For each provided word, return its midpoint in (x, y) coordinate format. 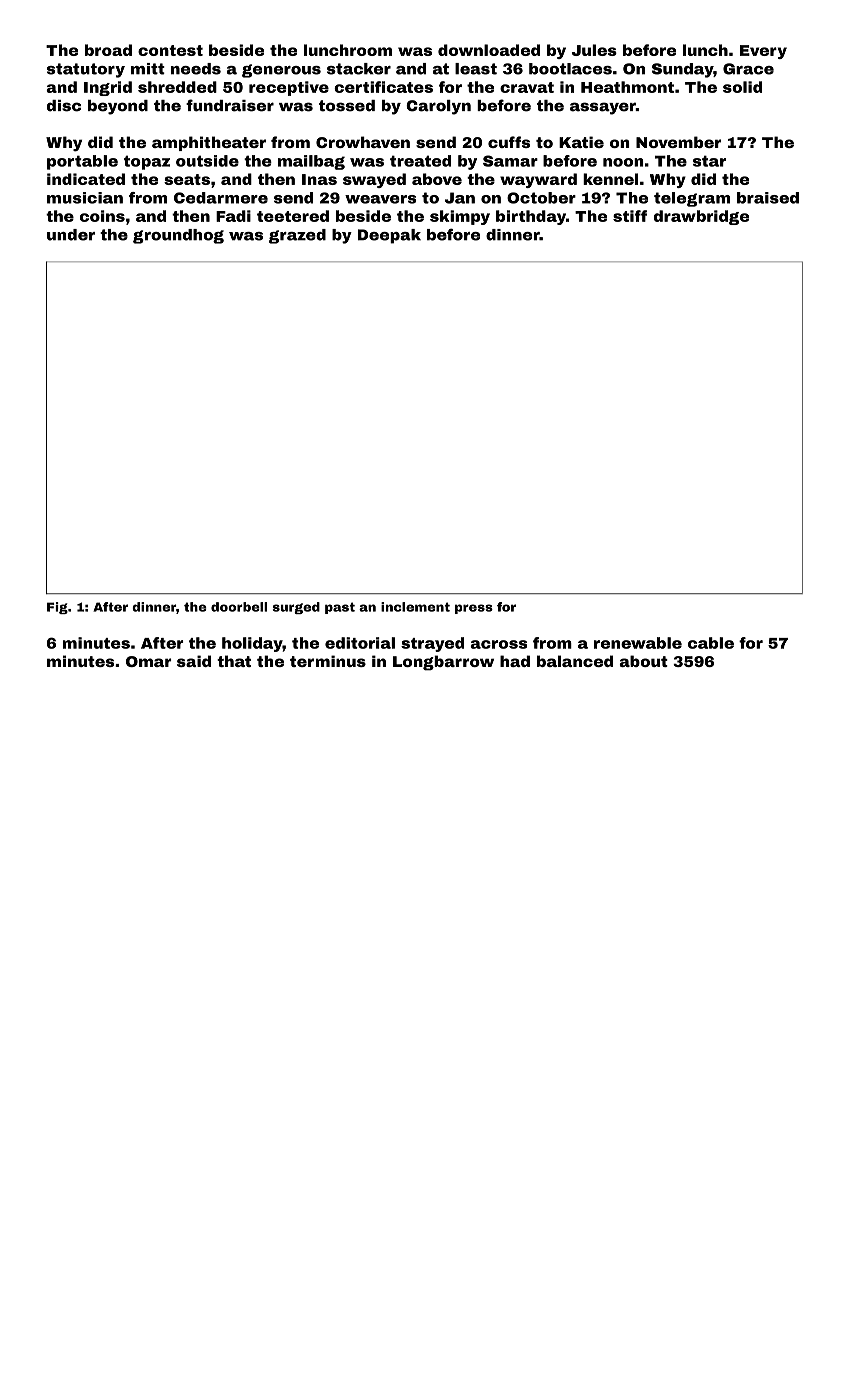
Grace (748, 69)
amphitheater (209, 143)
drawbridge (701, 217)
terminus (328, 661)
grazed (297, 236)
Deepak (389, 236)
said (194, 661)
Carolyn (438, 107)
